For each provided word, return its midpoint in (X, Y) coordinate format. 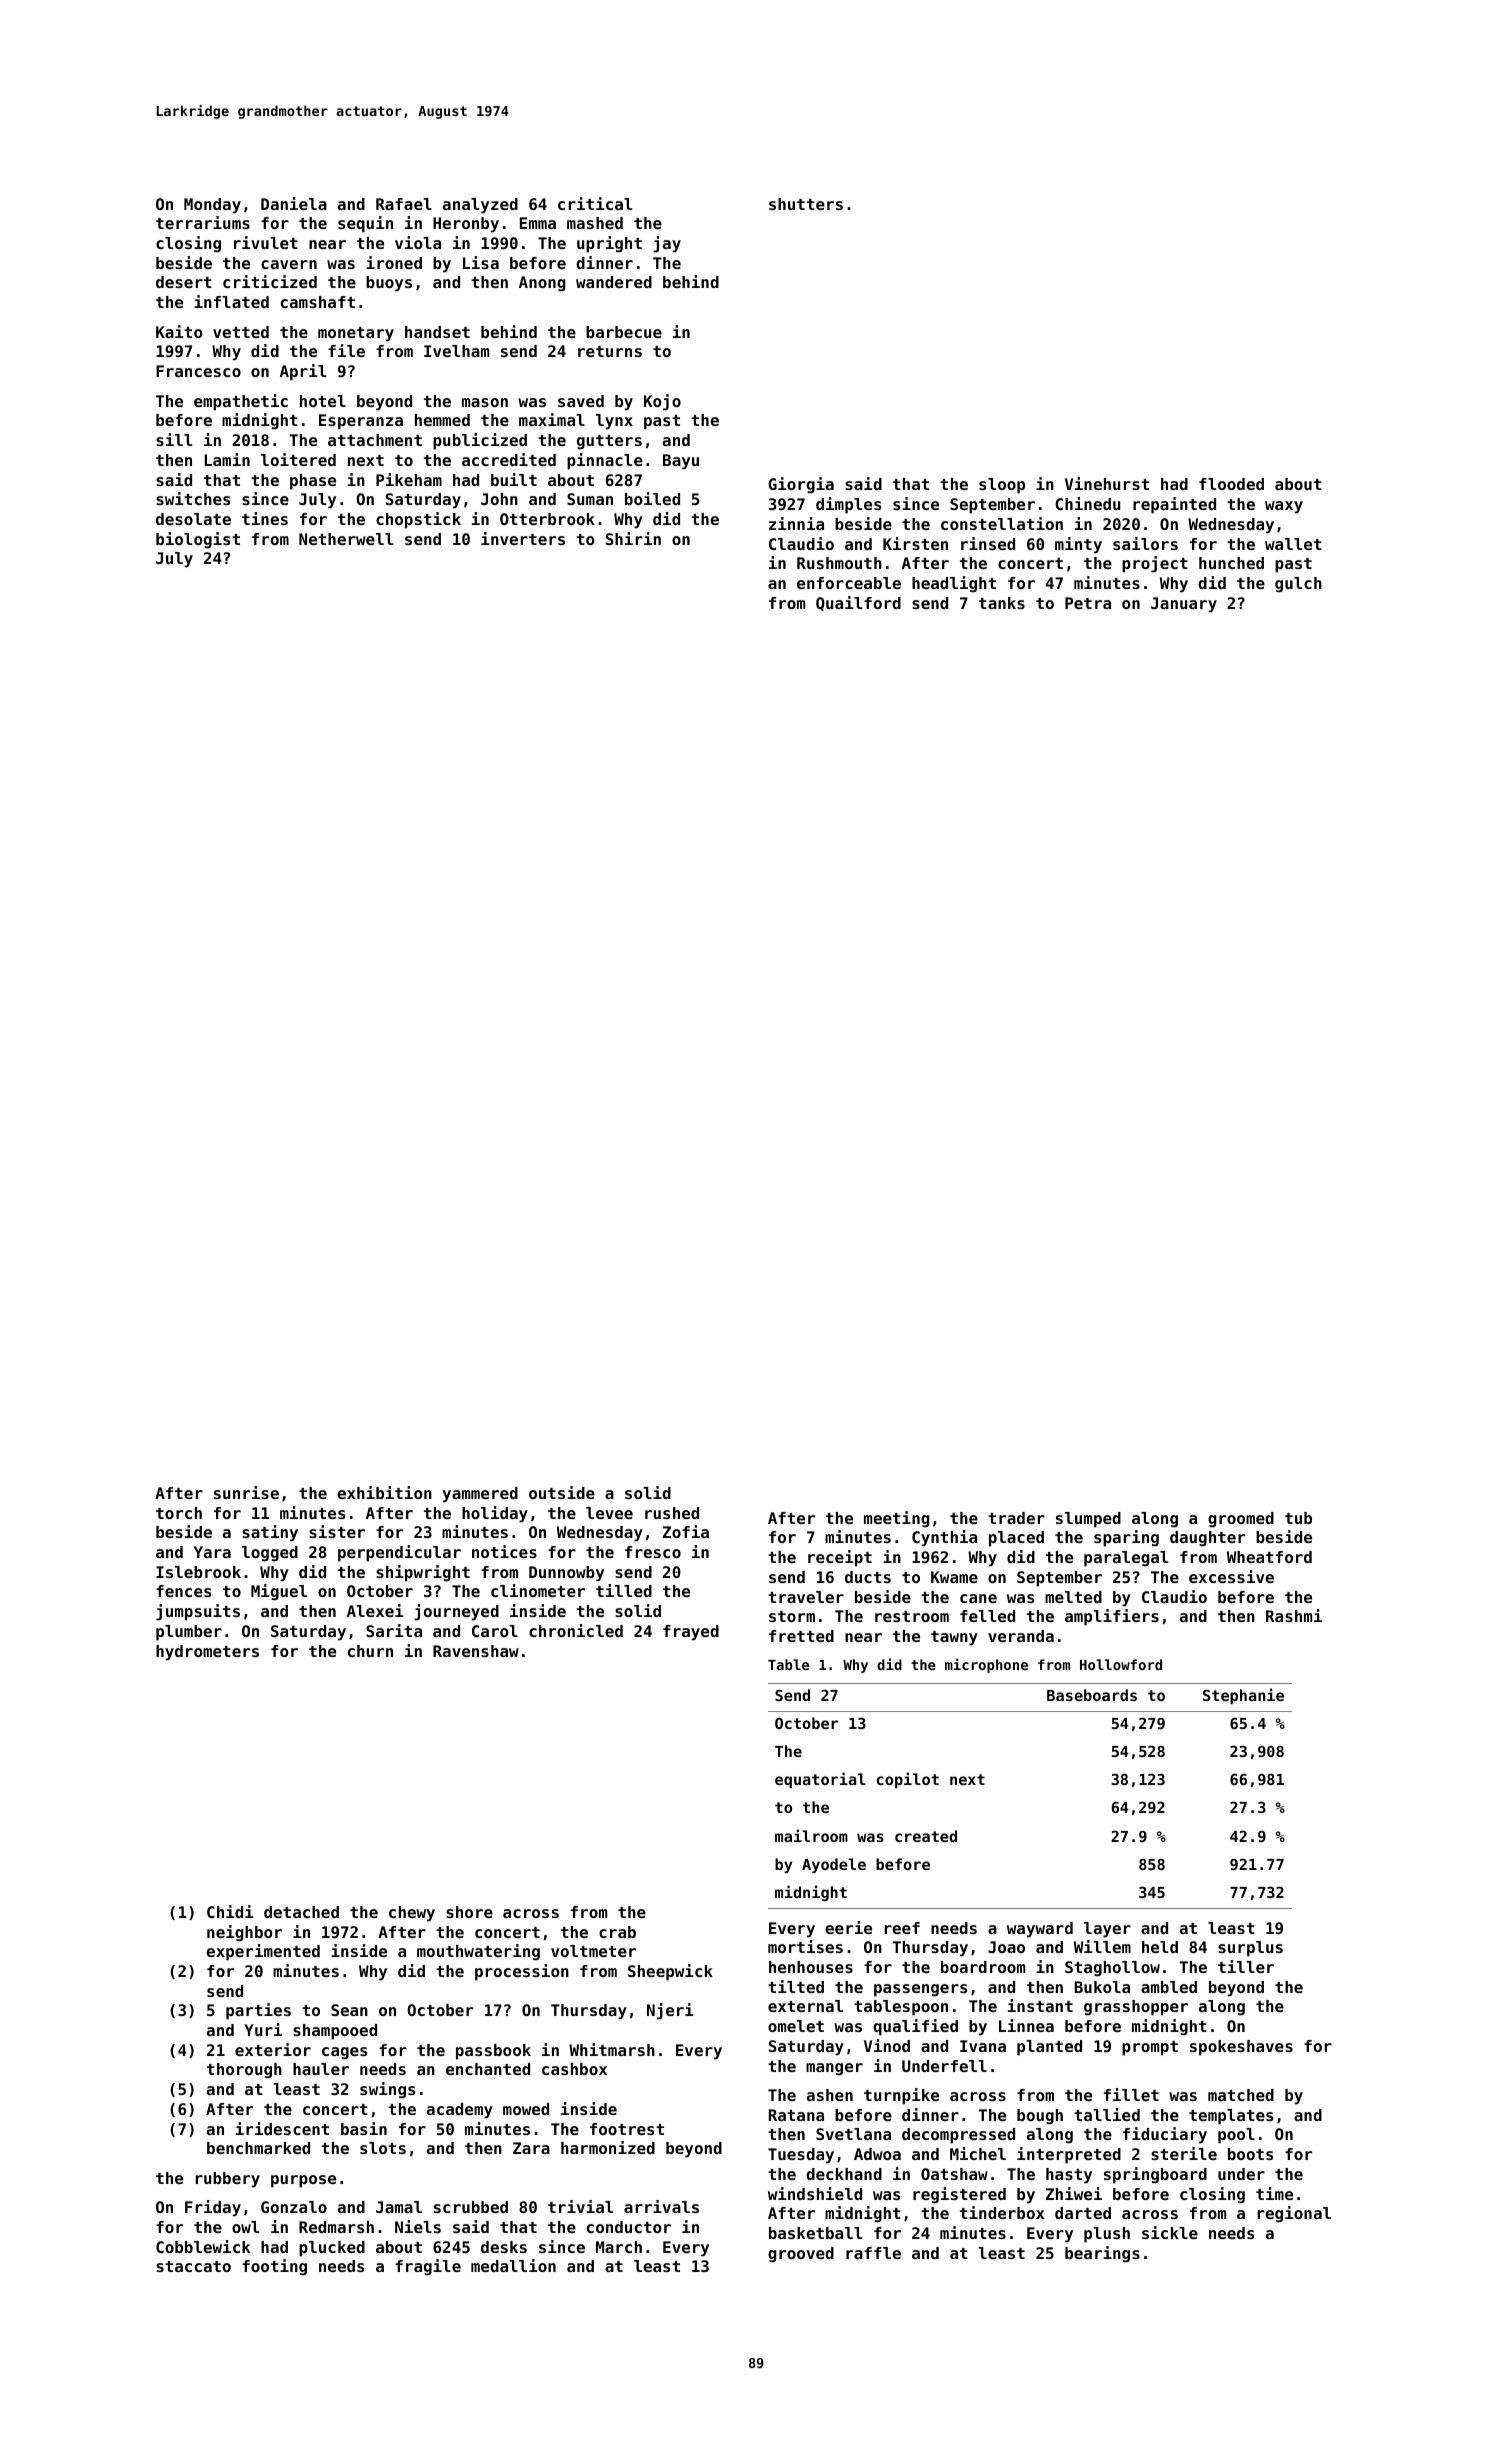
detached (301, 1912)
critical (595, 203)
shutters (806, 204)
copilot (908, 1780)
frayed (691, 1633)
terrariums (203, 222)
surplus (1250, 1949)
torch (179, 1513)
